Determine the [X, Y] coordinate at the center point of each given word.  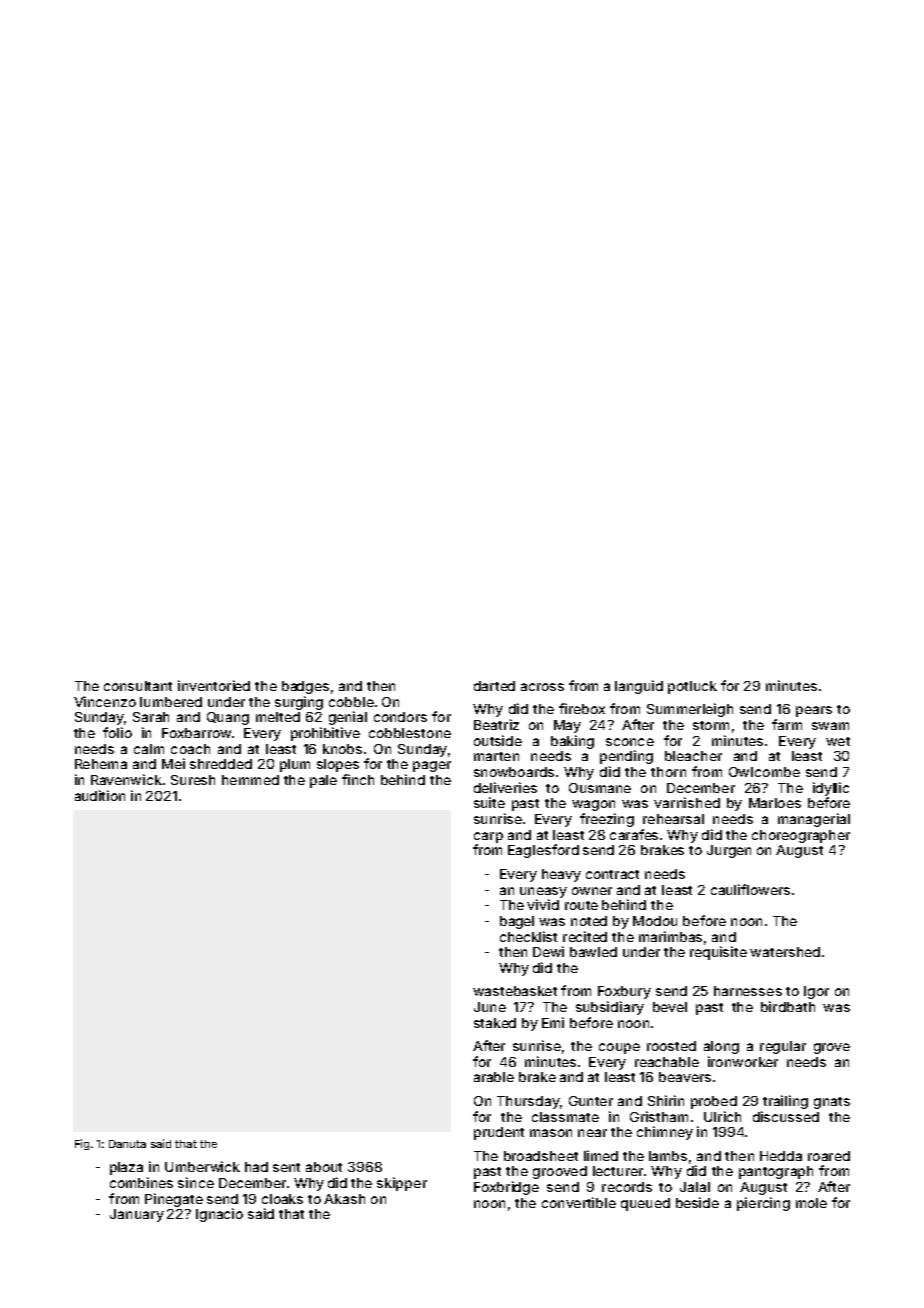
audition [100, 795]
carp [488, 837]
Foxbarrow [196, 733]
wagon [593, 805]
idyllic [831, 789]
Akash [344, 1199]
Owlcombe [764, 772]
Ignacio [219, 1215]
